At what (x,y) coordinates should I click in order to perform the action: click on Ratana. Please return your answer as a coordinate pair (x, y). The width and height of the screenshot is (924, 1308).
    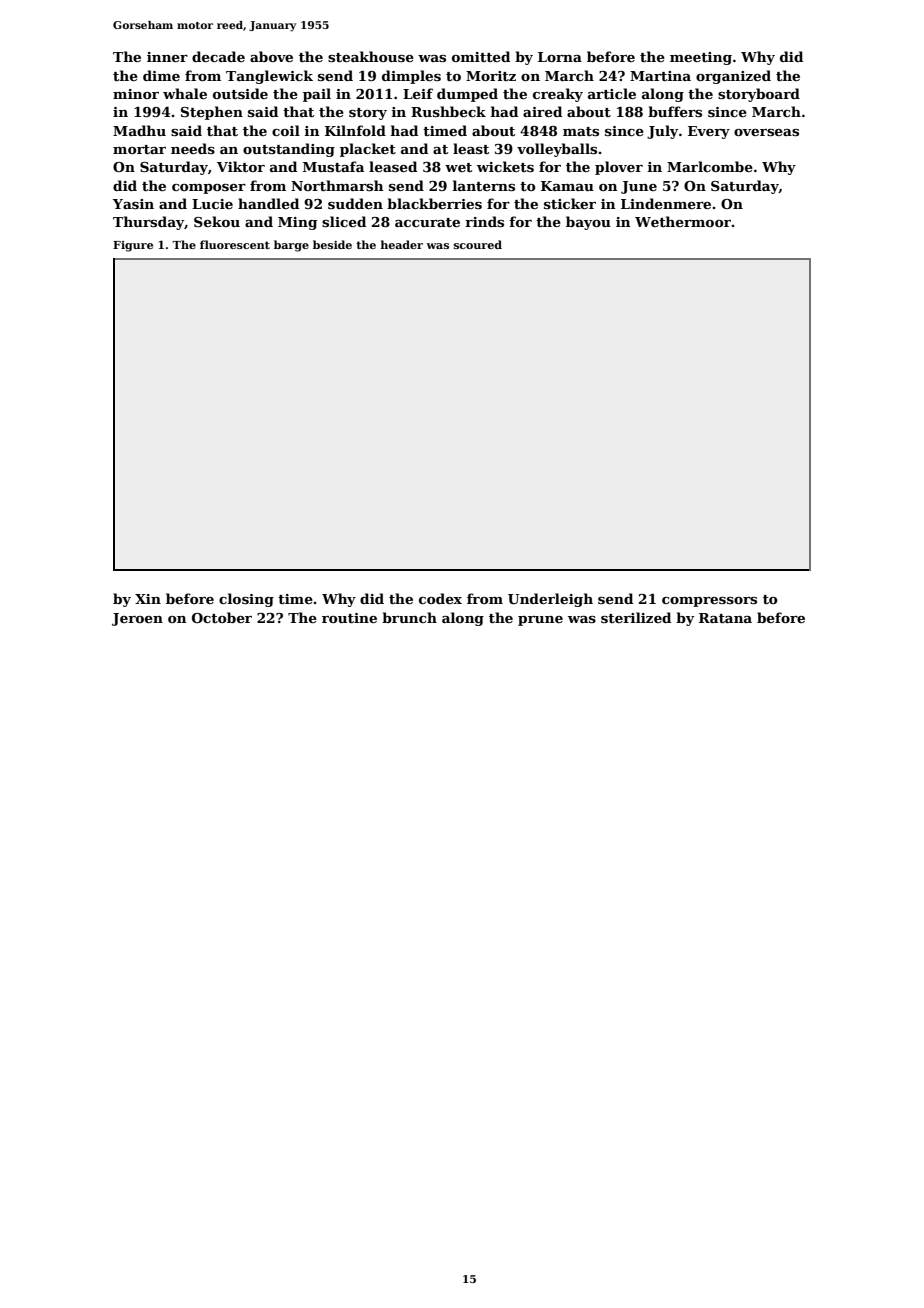
    Looking at the image, I should click on (725, 618).
